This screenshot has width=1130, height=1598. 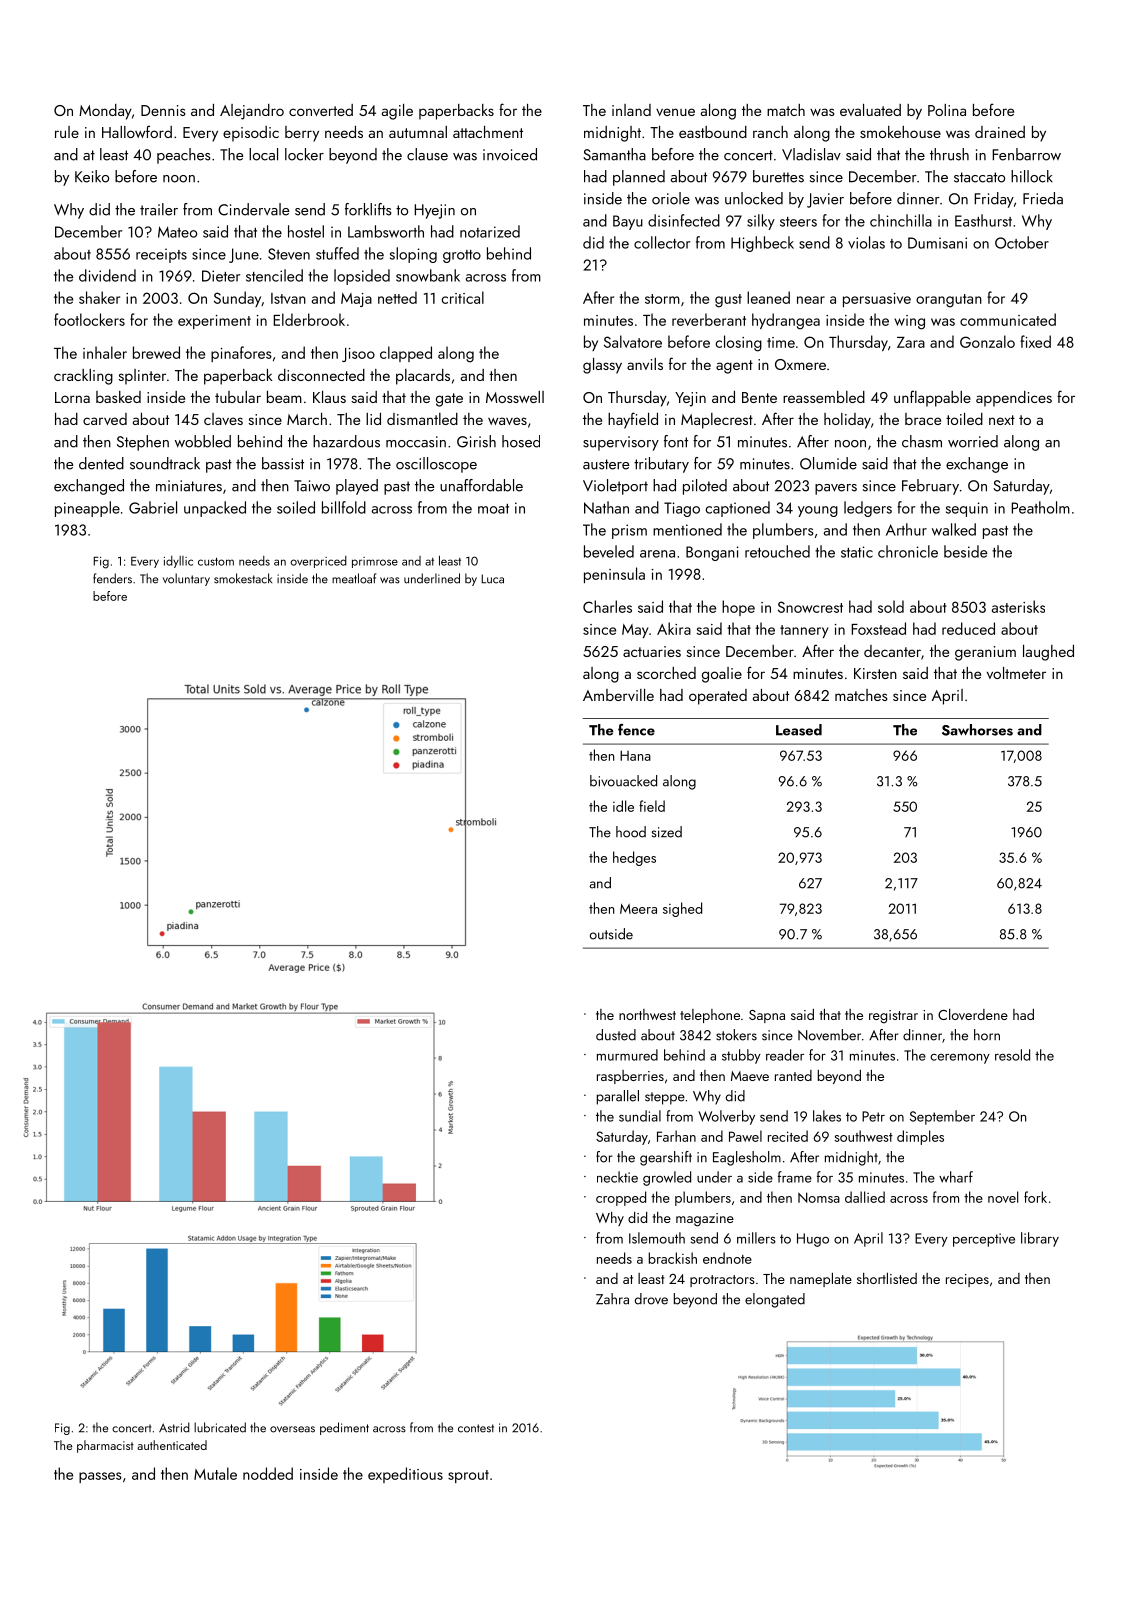 What do you see at coordinates (893, 1017) in the screenshot?
I see `registrar` at bounding box center [893, 1017].
